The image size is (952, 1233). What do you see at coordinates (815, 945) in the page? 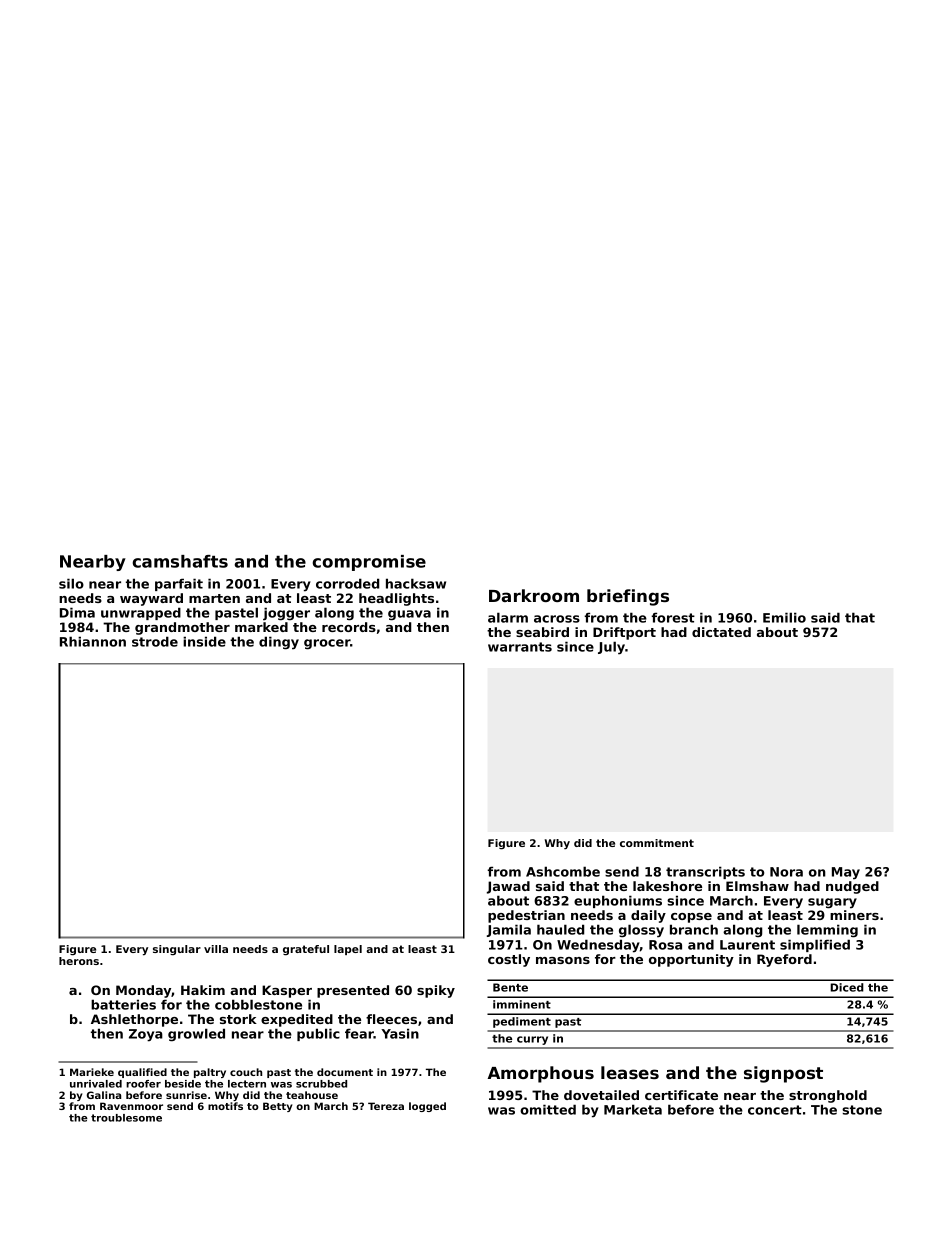
I see `simplified` at bounding box center [815, 945].
